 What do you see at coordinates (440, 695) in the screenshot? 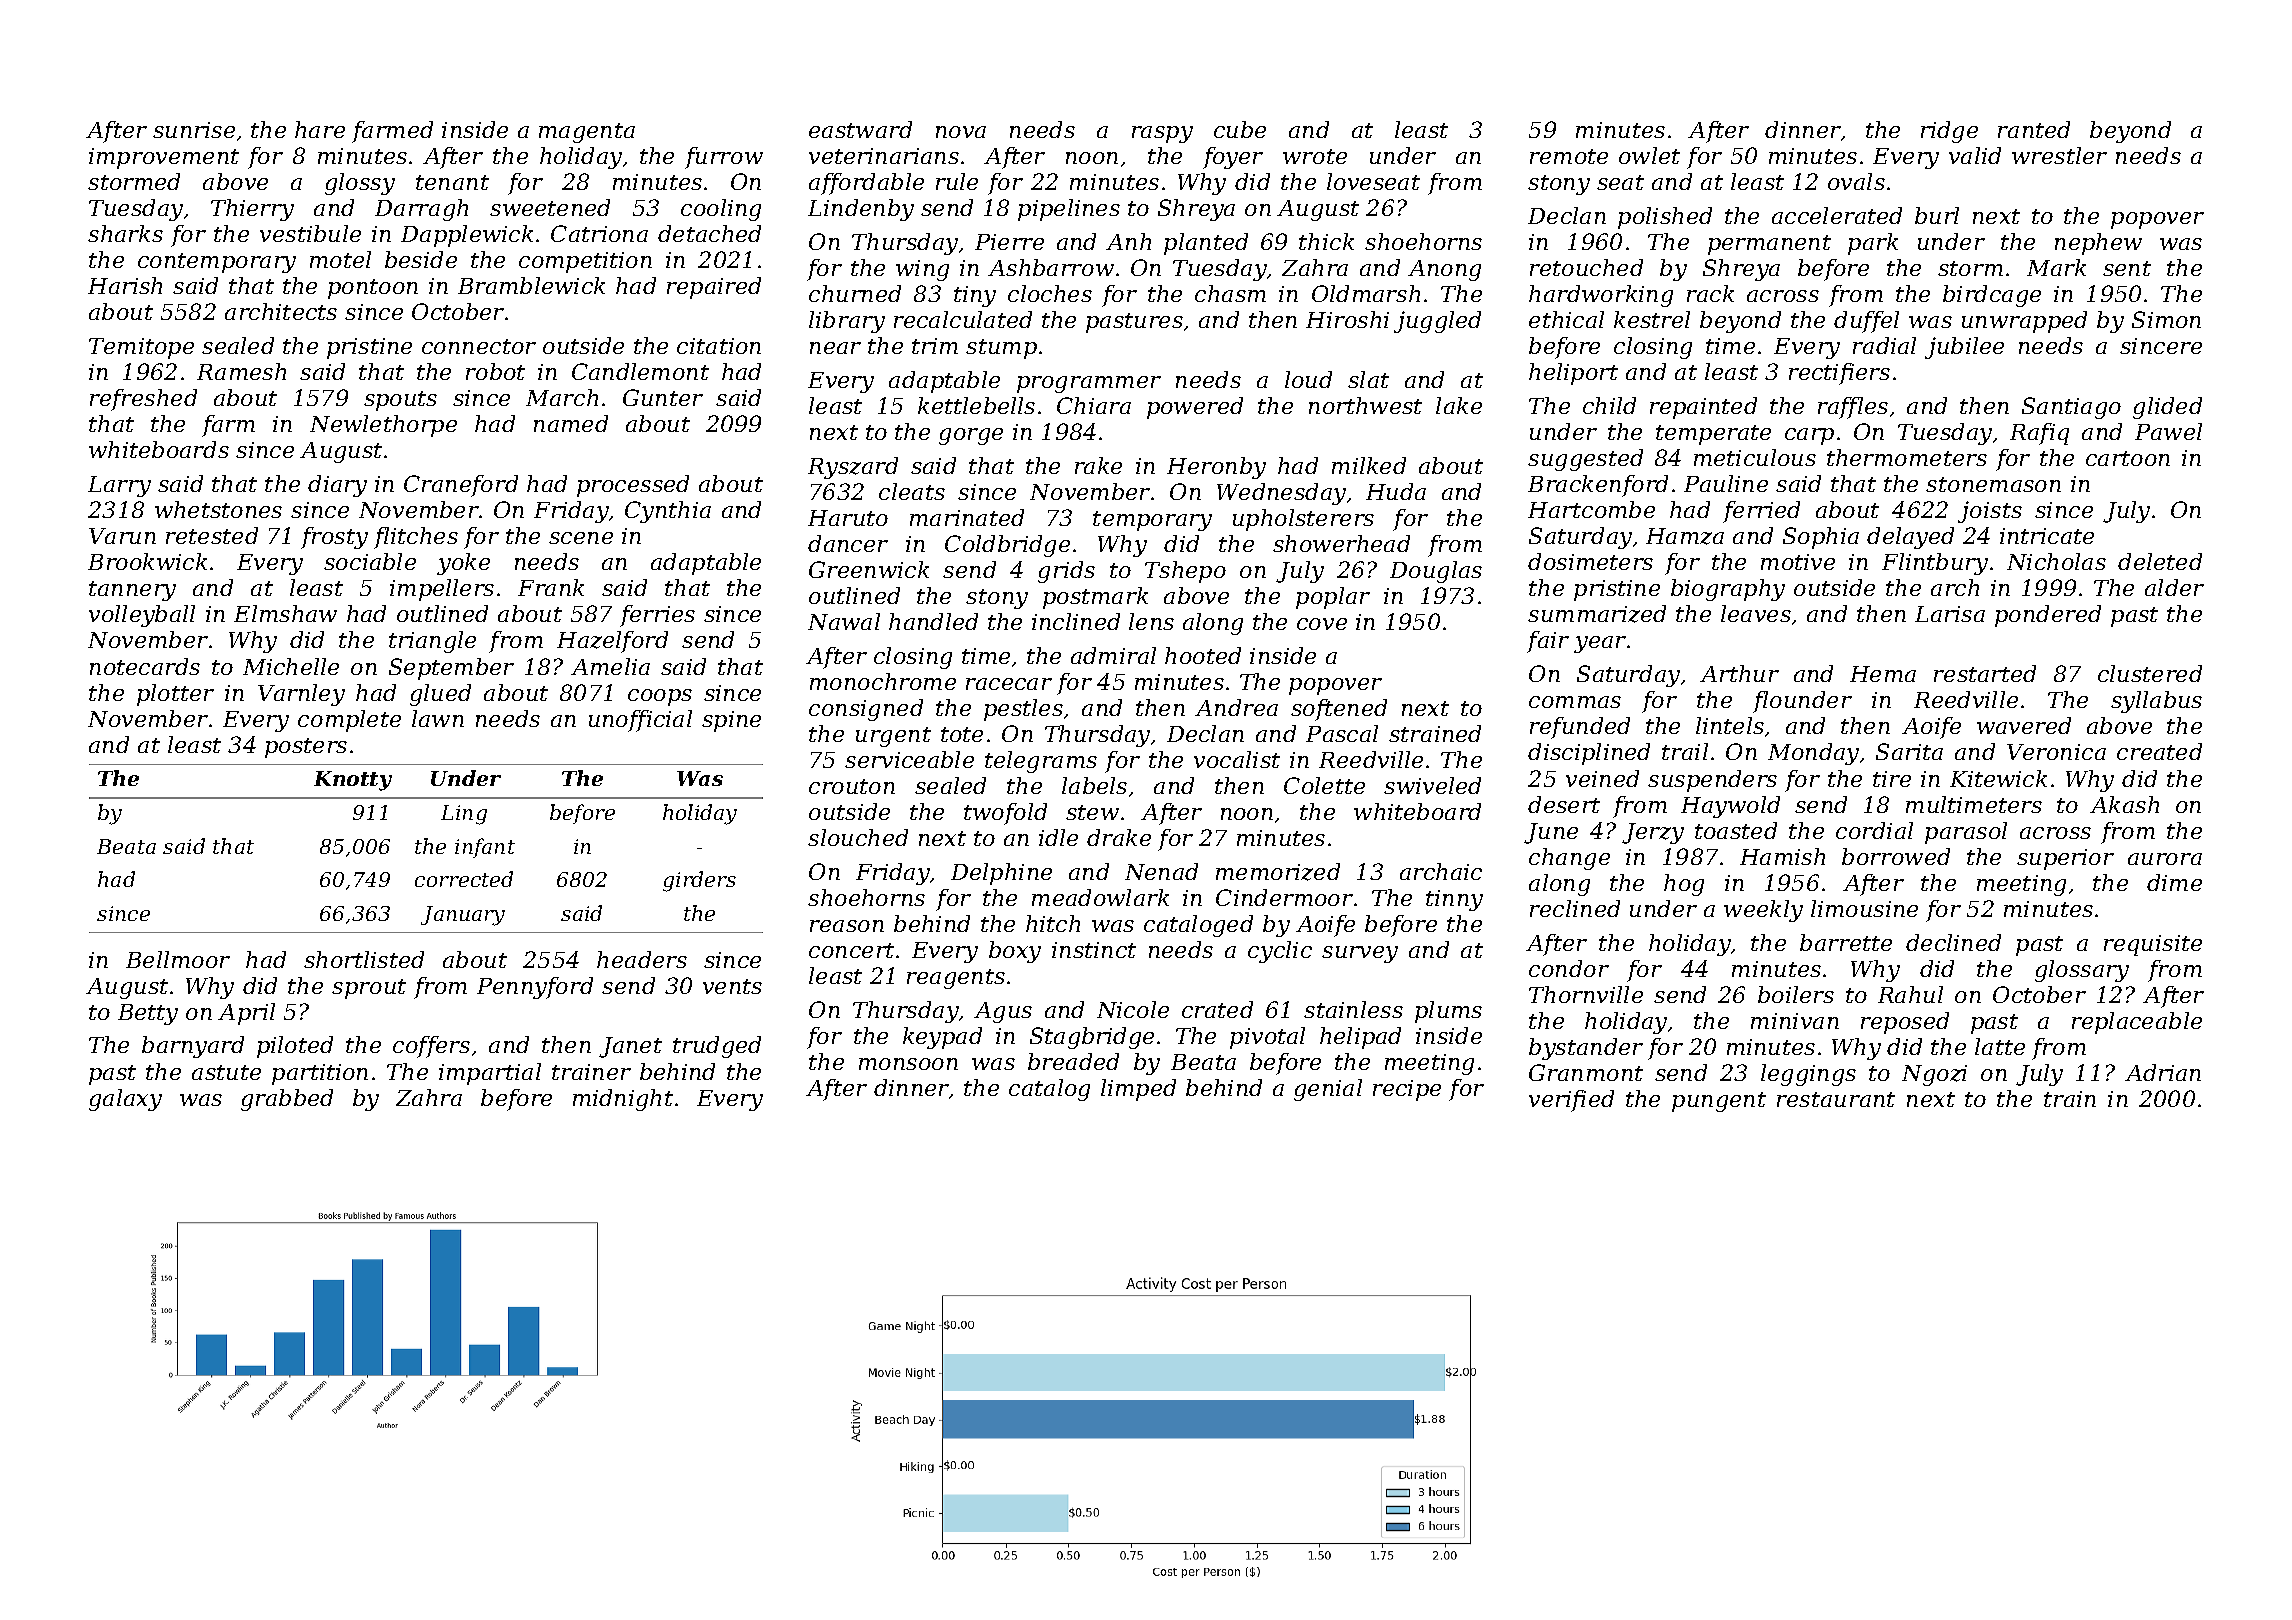
I see `glued` at bounding box center [440, 695].
